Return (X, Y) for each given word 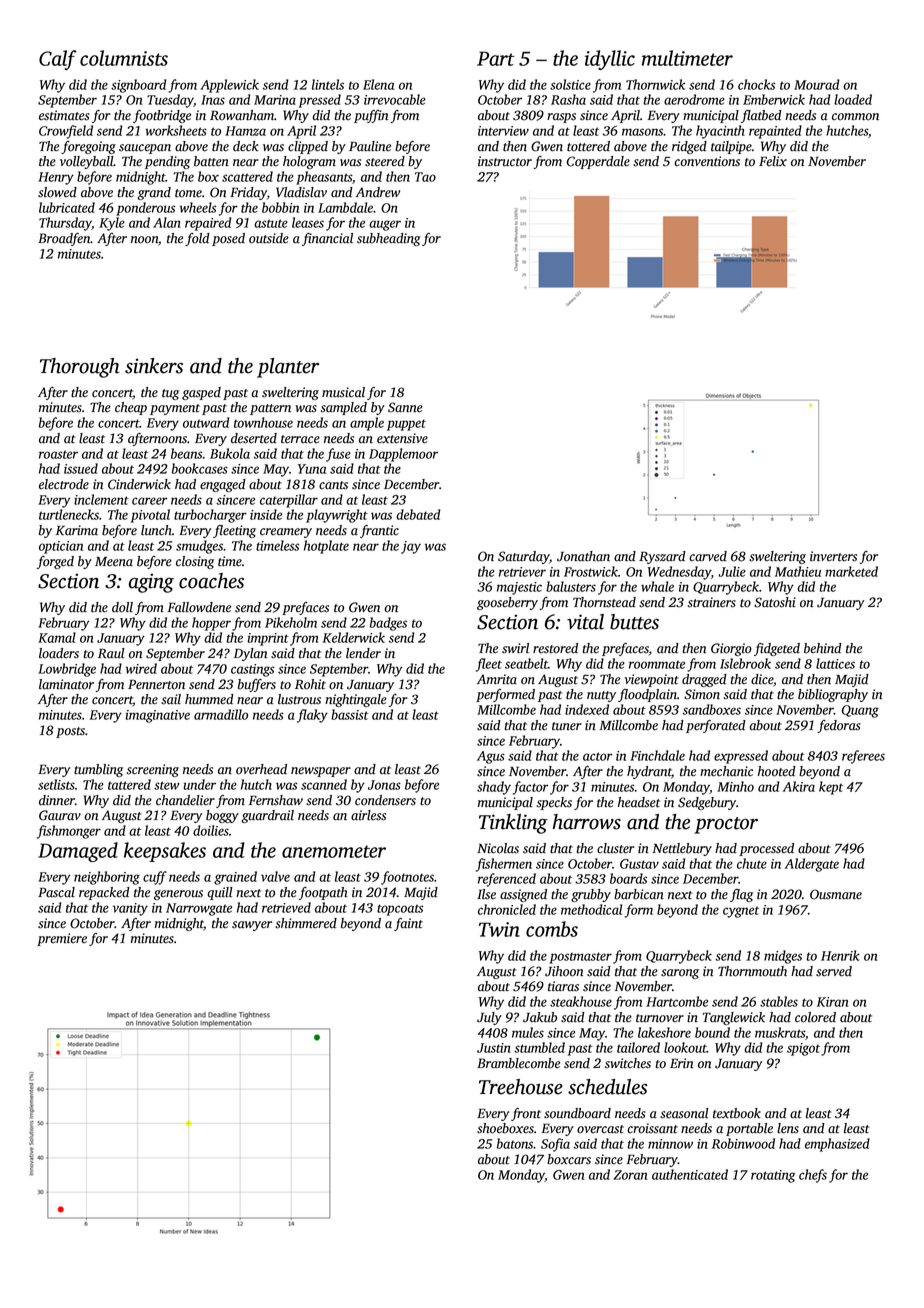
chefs (813, 1176)
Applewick (229, 86)
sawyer (252, 926)
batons (515, 1143)
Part (496, 58)
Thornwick (655, 84)
